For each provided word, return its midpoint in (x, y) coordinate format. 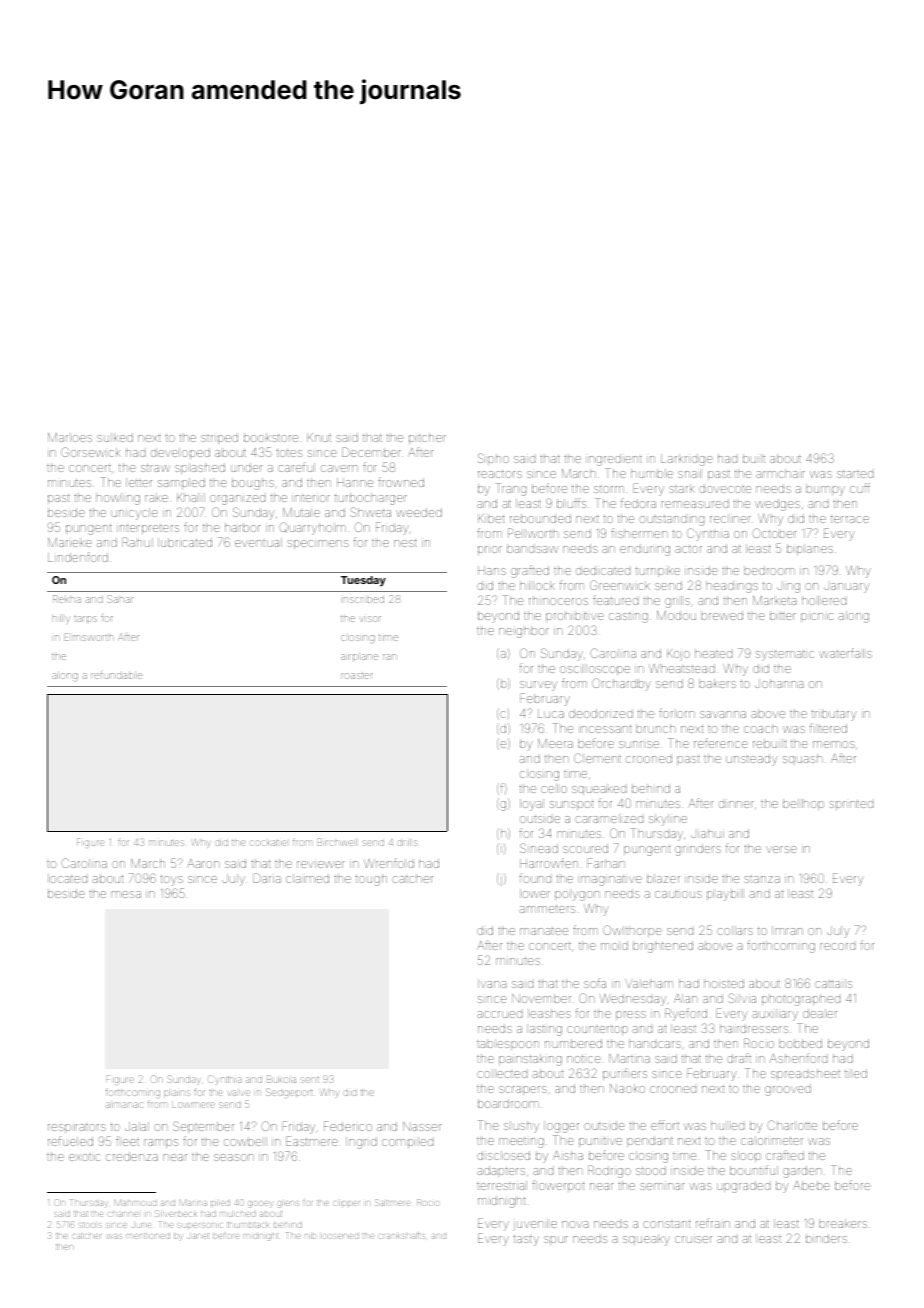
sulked (115, 437)
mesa (126, 894)
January (846, 588)
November (541, 998)
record (837, 946)
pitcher (427, 438)
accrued (499, 1014)
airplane (360, 657)
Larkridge (687, 460)
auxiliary (775, 1015)
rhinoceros (558, 600)
